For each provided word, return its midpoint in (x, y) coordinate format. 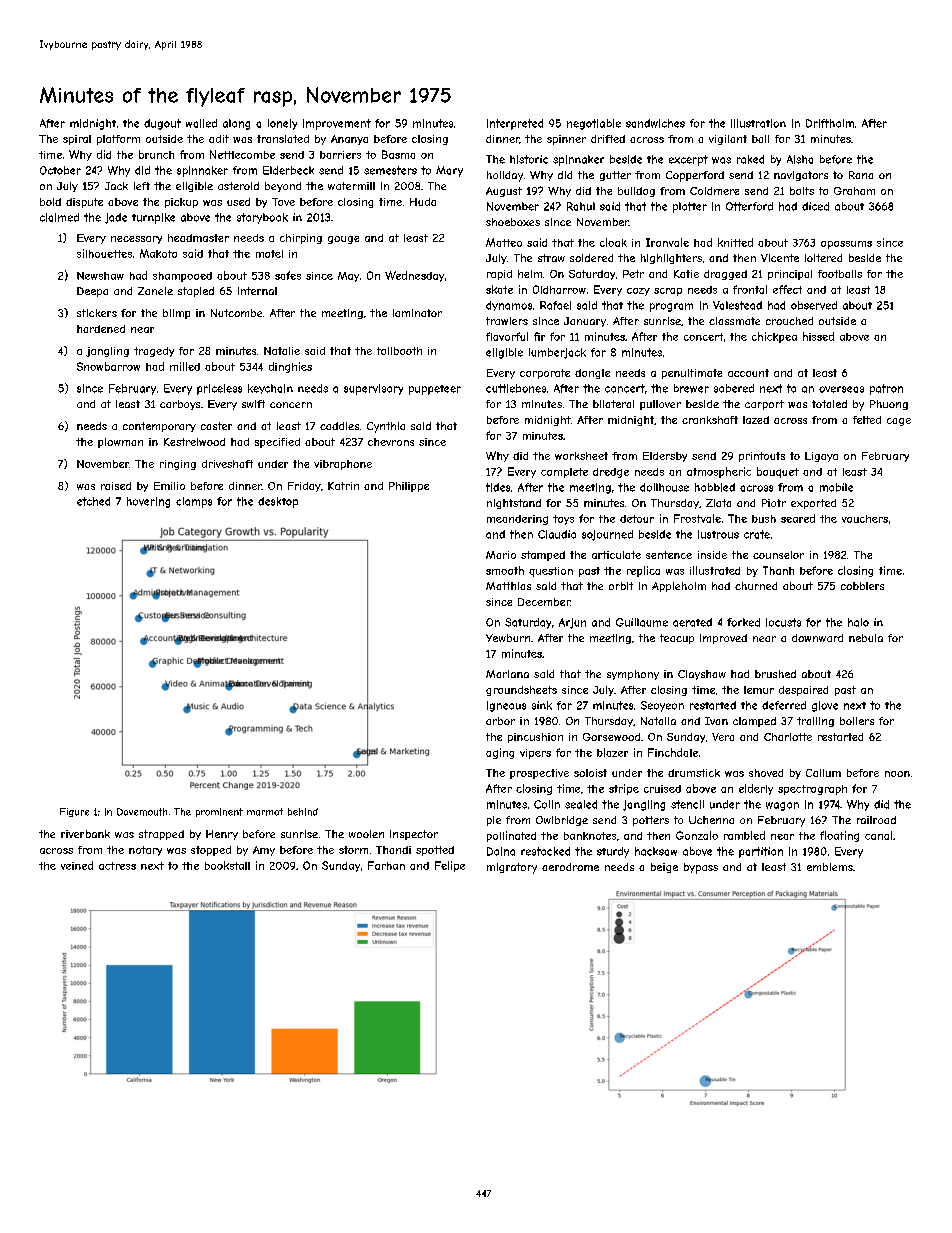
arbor (500, 721)
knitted (735, 242)
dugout (162, 124)
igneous (506, 706)
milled (185, 366)
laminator (417, 313)
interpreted (515, 124)
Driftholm (830, 123)
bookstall (227, 865)
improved (723, 639)
